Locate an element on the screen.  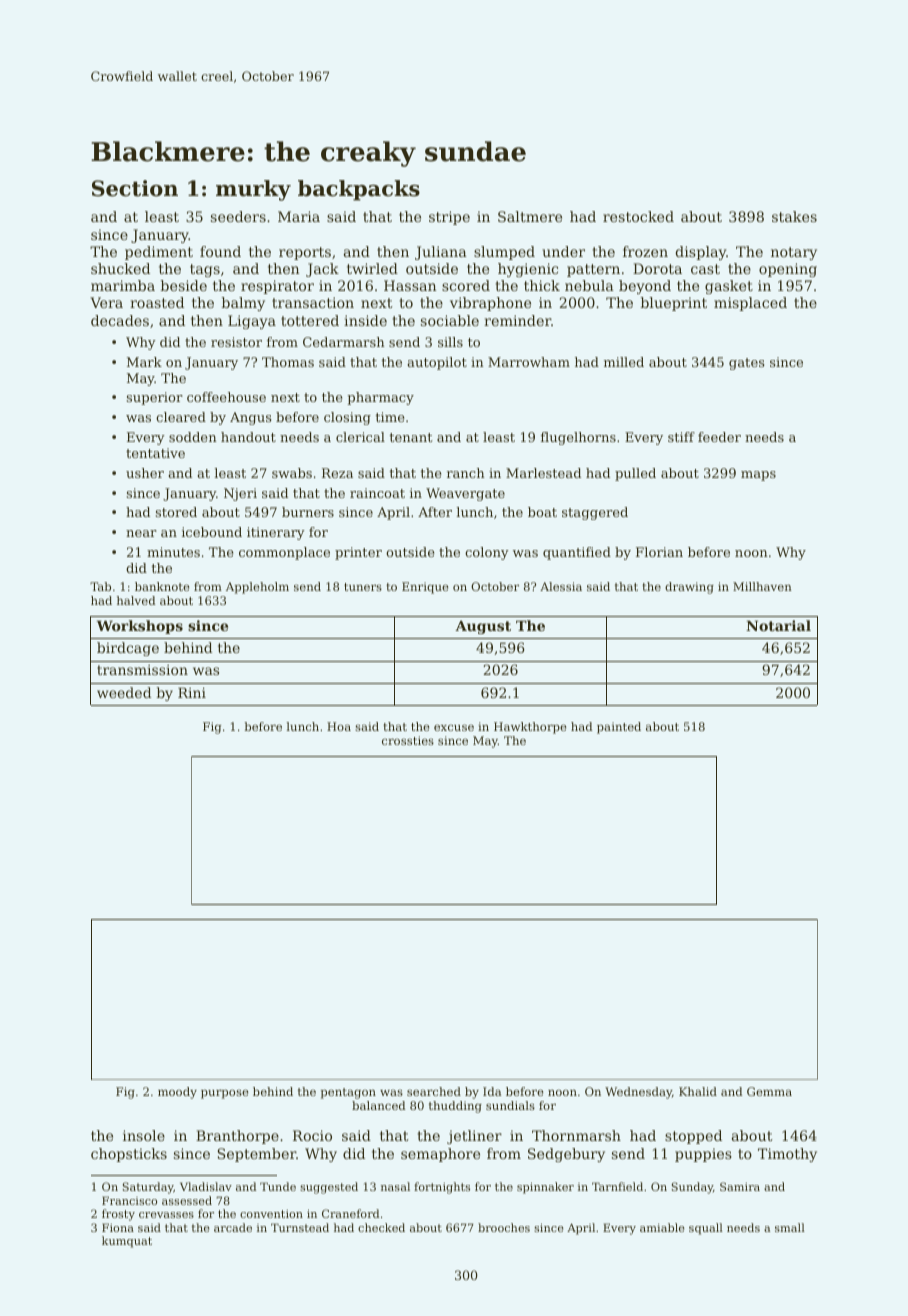
quantified is located at coordinates (577, 553).
